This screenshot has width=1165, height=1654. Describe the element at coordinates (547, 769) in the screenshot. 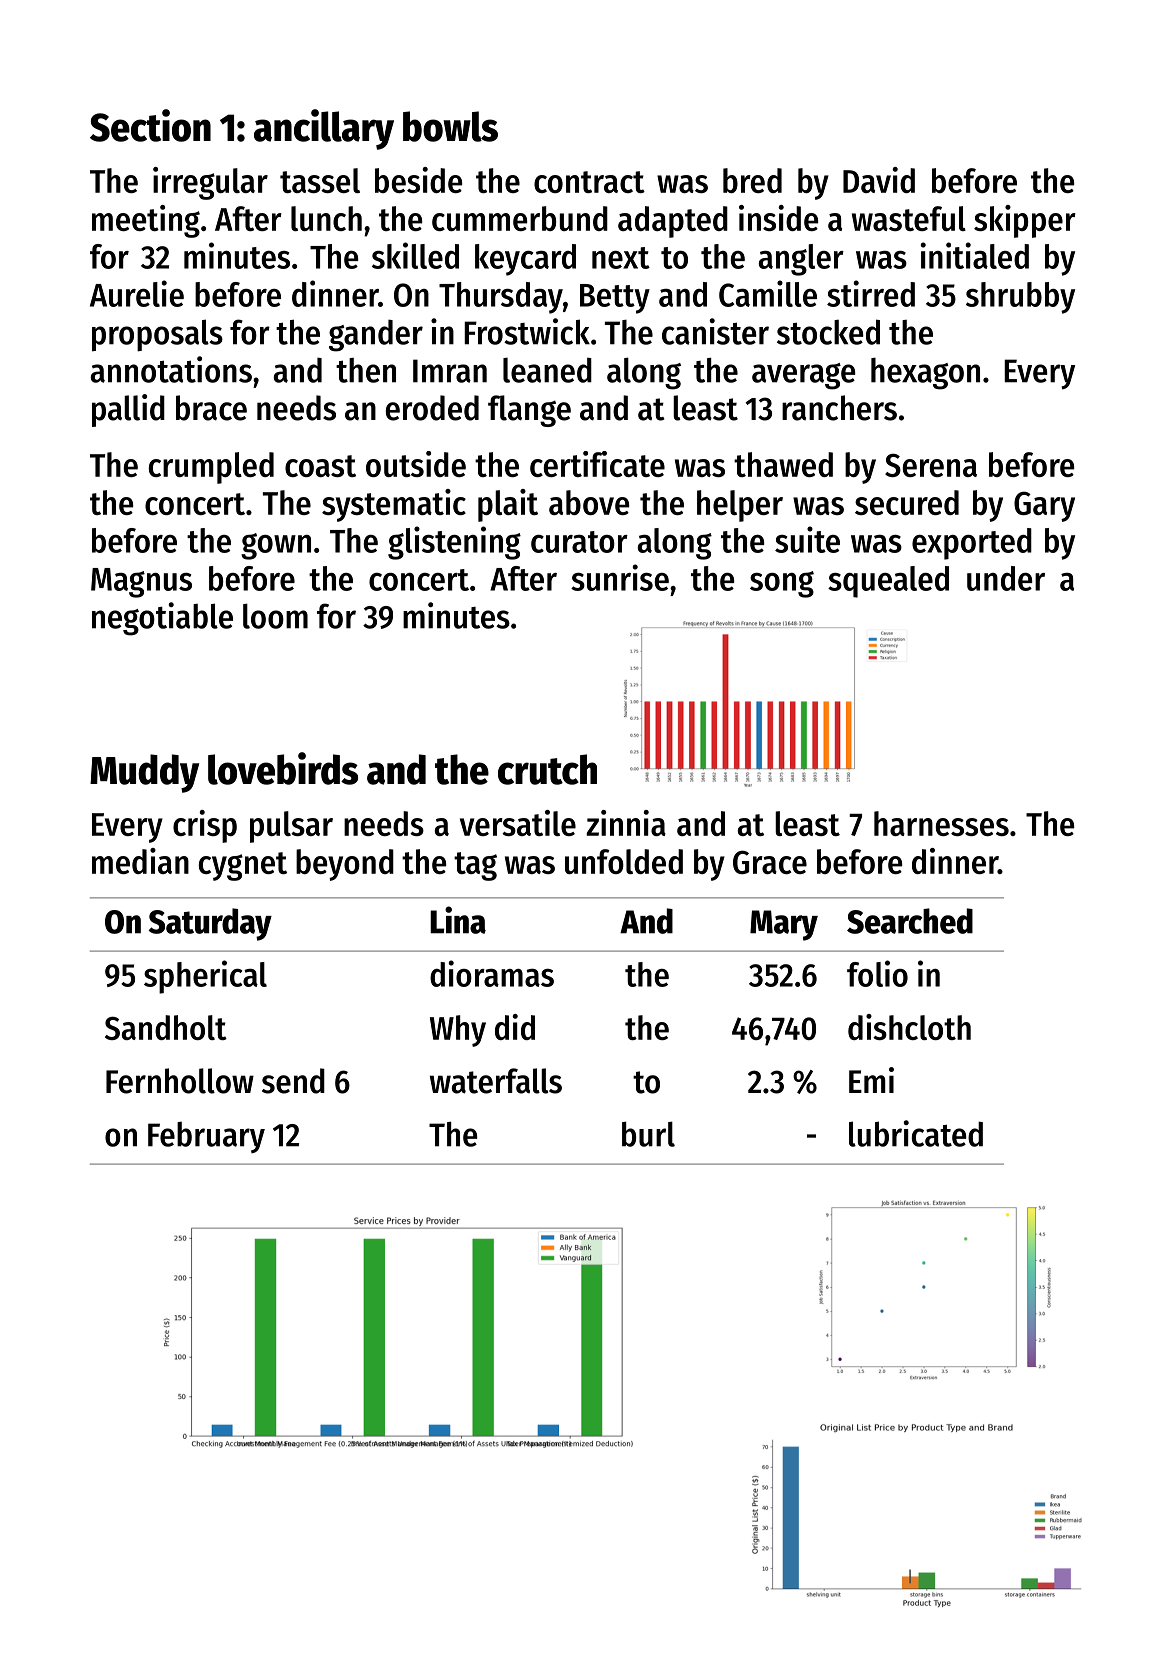

I see `crutch` at that location.
